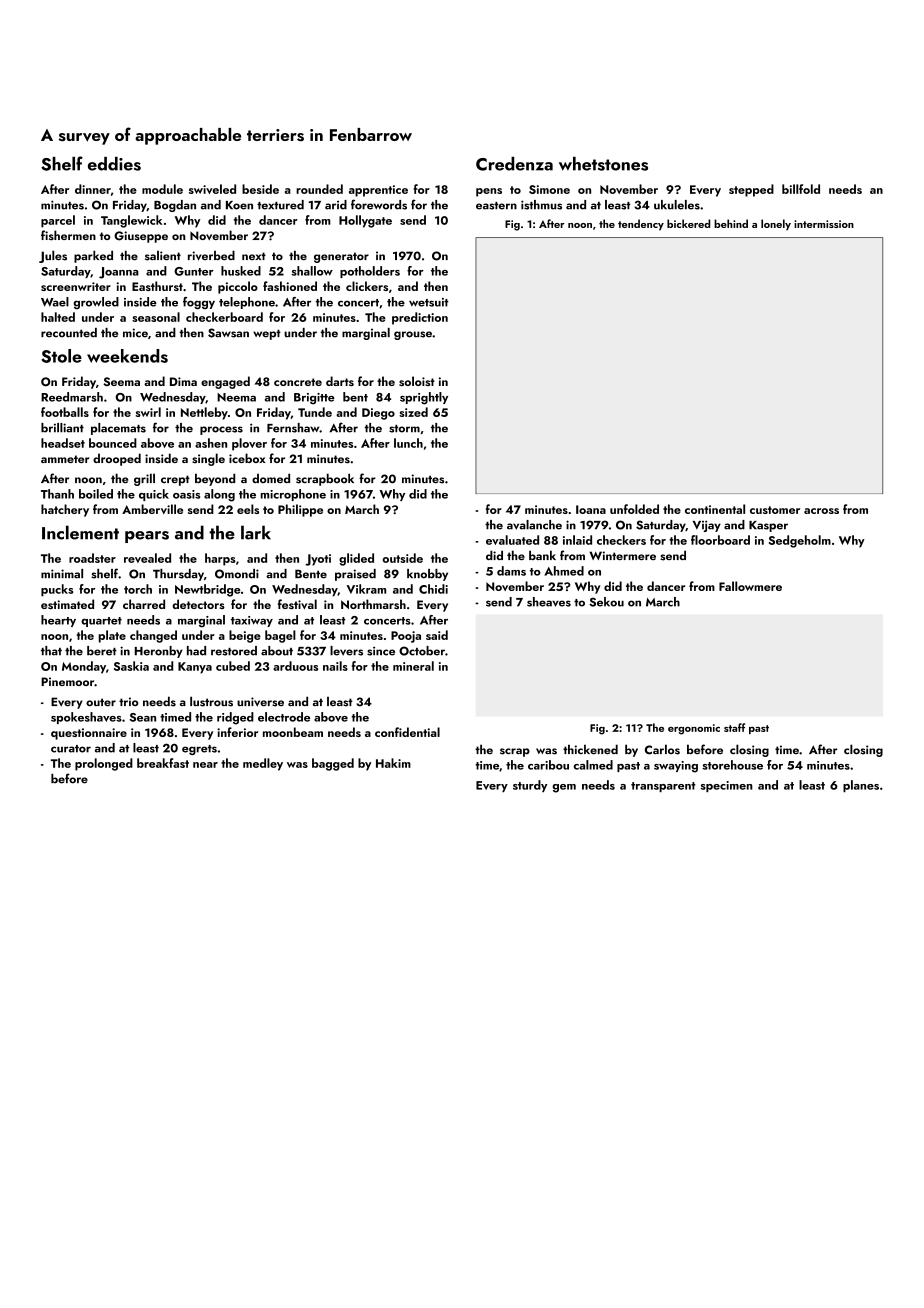 The width and height of the screenshot is (924, 1308). What do you see at coordinates (138, 589) in the screenshot?
I see `torch` at bounding box center [138, 589].
